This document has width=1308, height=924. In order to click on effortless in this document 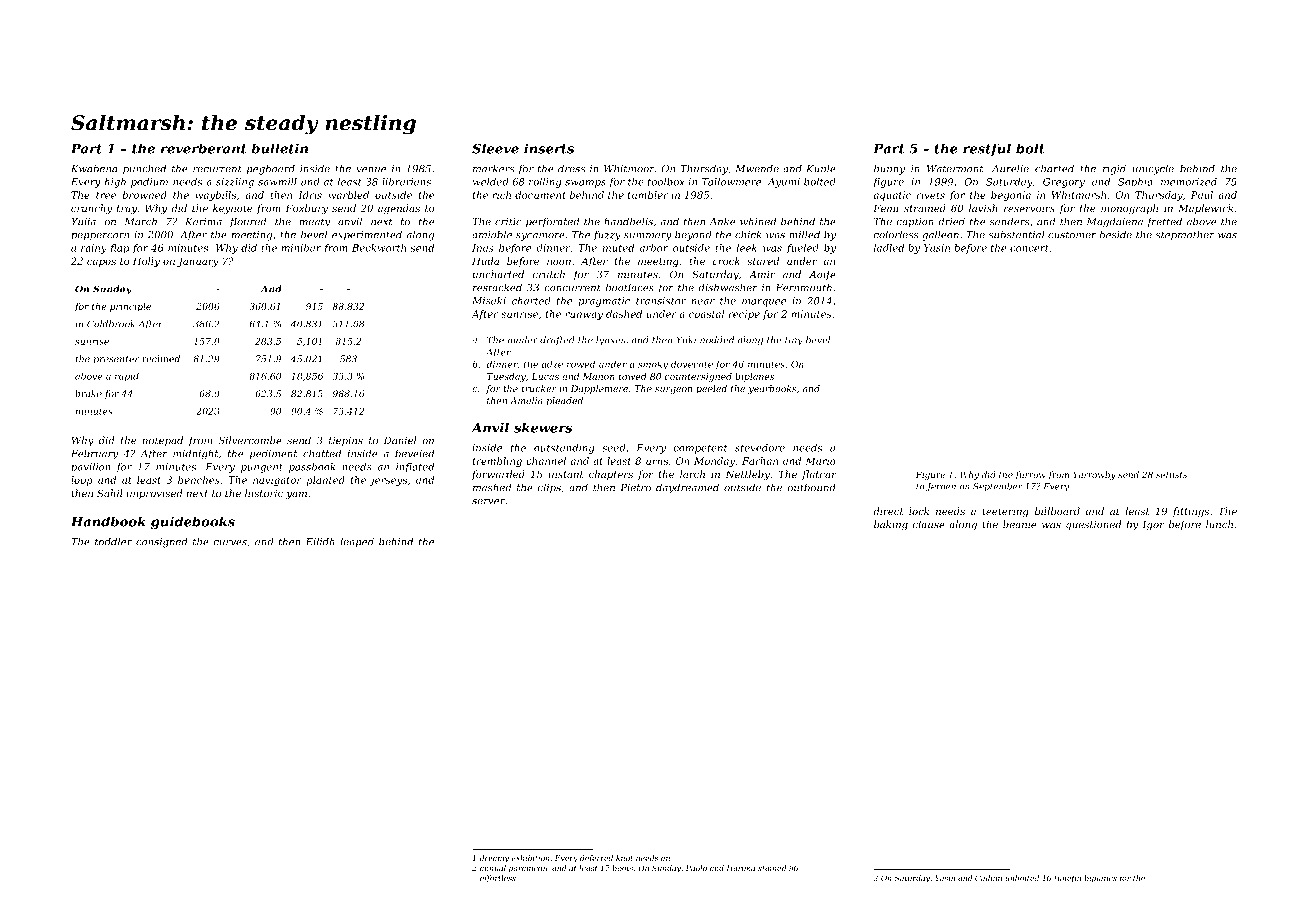, I will do `click(498, 879)`.
